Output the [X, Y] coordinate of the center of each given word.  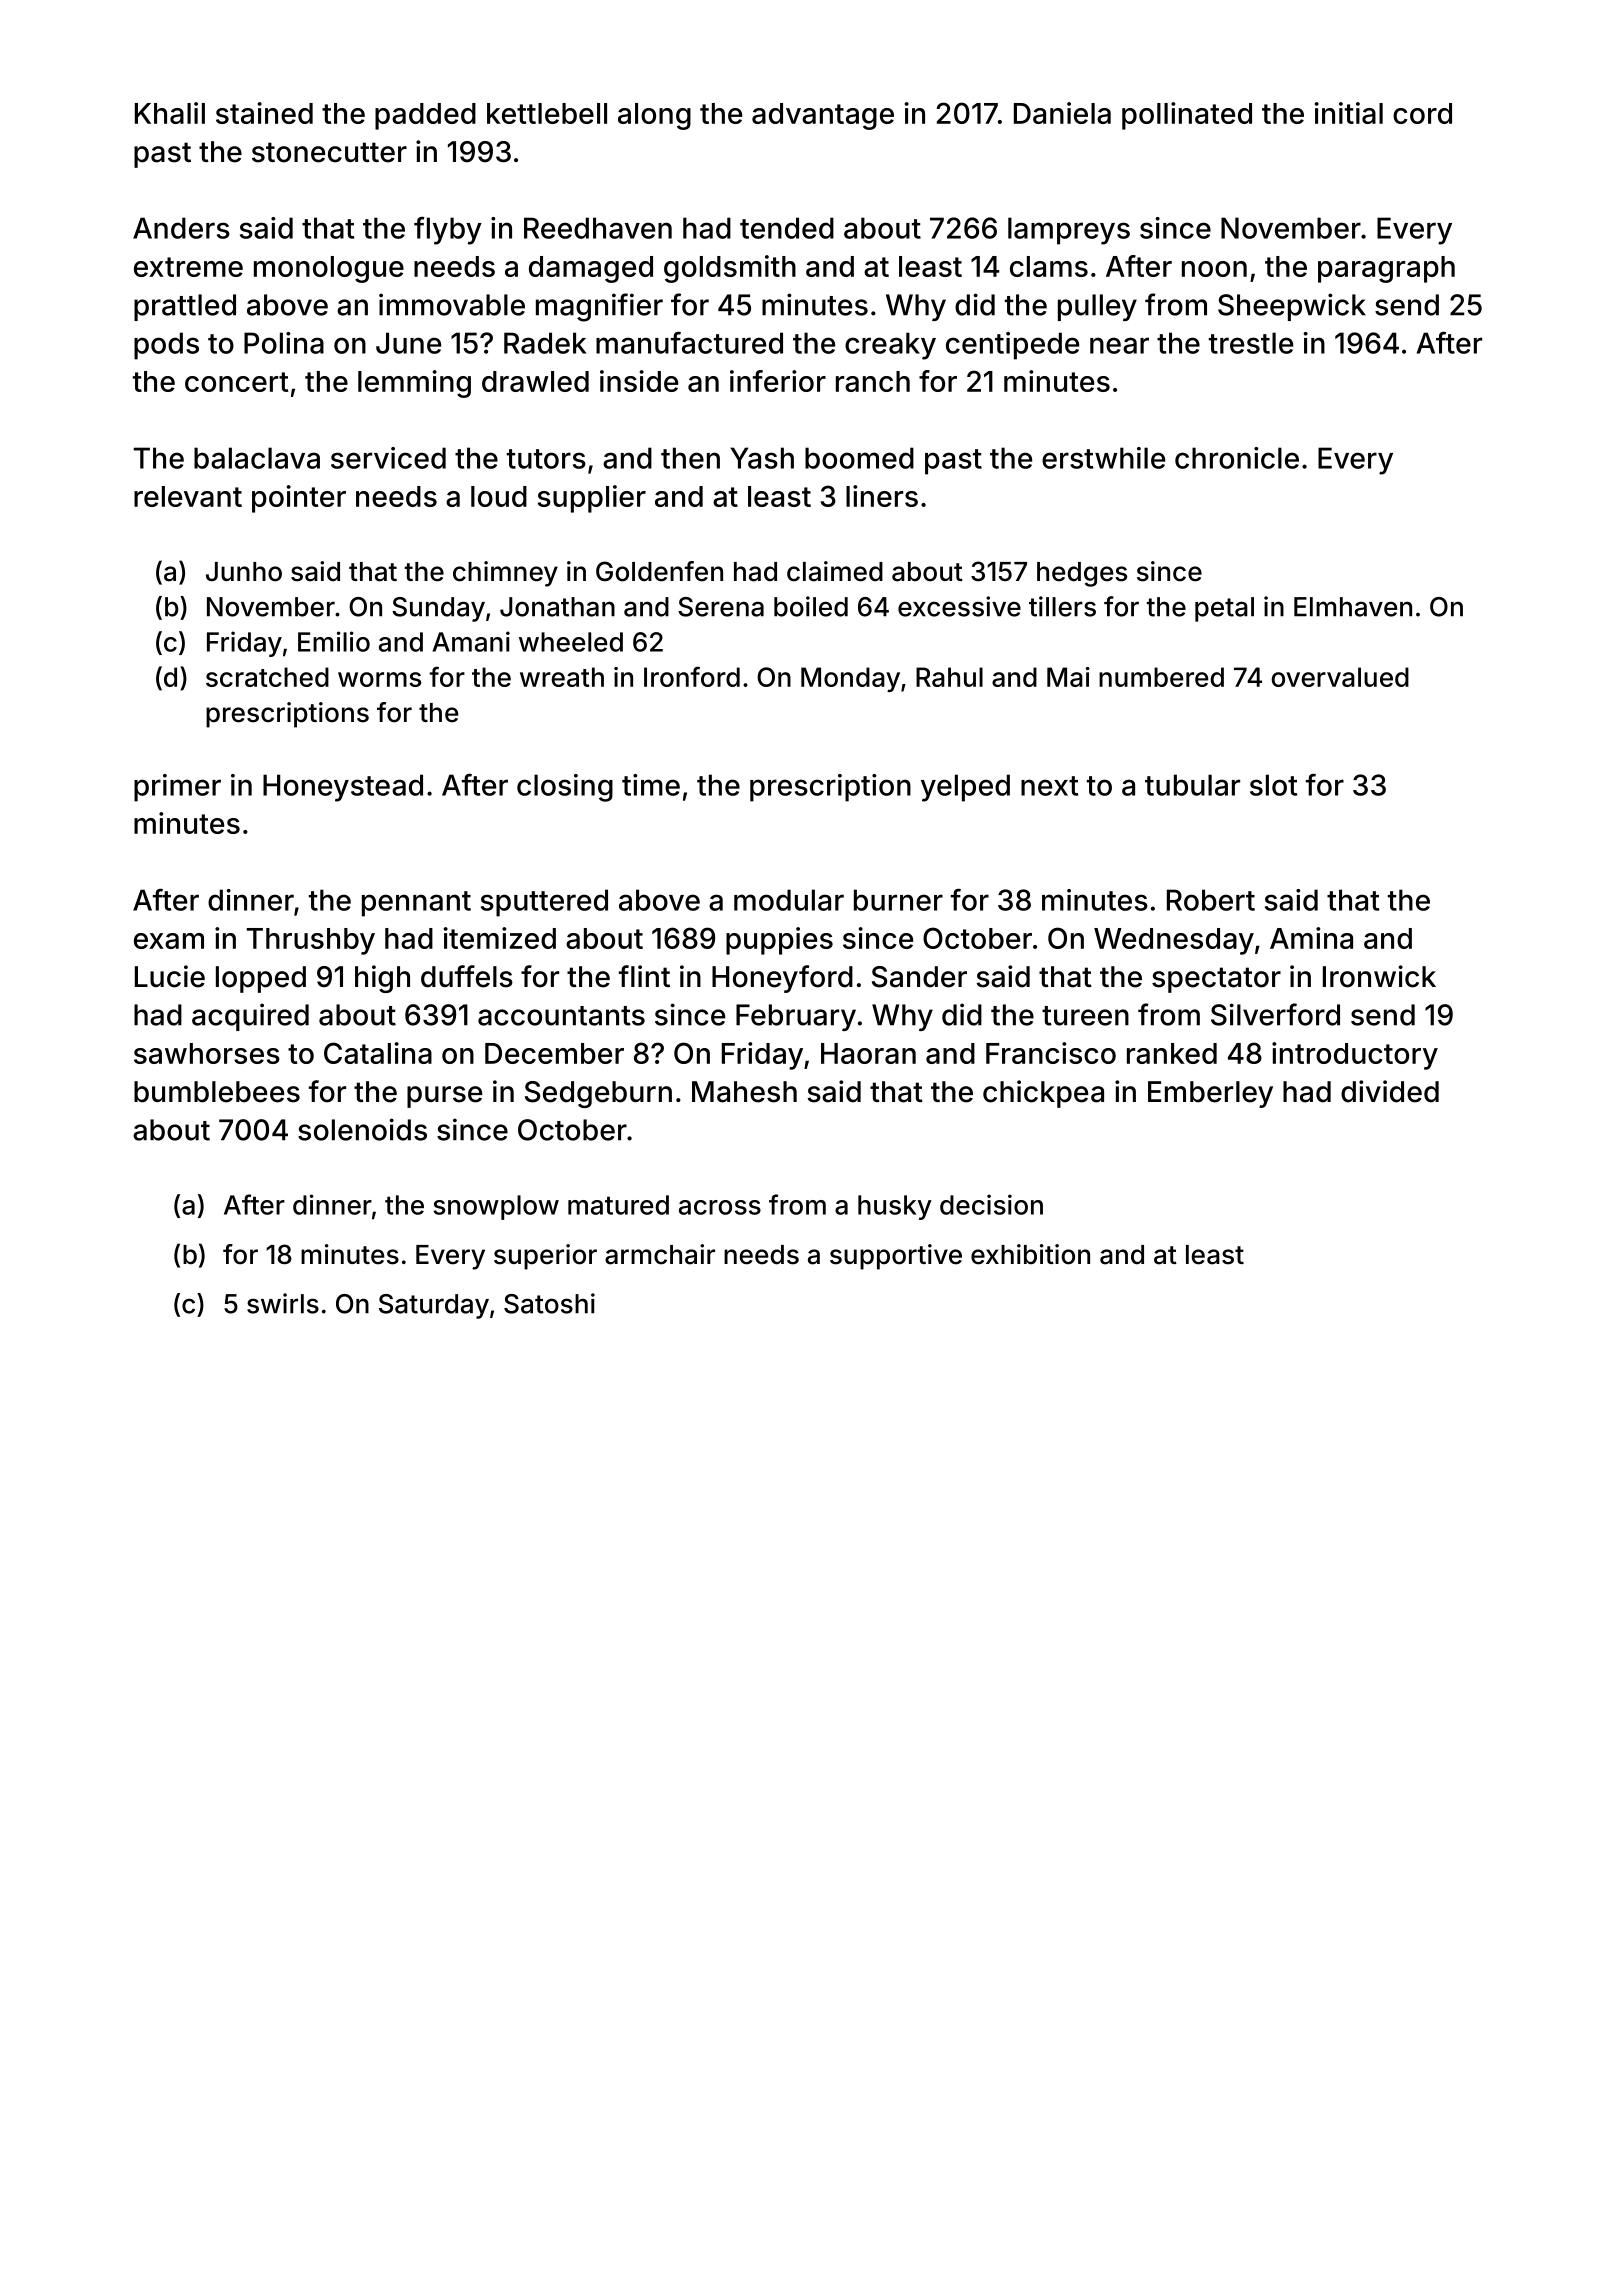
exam [169, 941]
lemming [414, 384]
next [1049, 786]
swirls [283, 1303]
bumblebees [217, 1092]
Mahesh [744, 1092]
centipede [1012, 346]
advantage [823, 116]
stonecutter [329, 152]
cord [1422, 113]
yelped [965, 788]
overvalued [1340, 677]
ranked [1172, 1053]
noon [1214, 269]
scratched [267, 677]
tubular [1192, 785]
